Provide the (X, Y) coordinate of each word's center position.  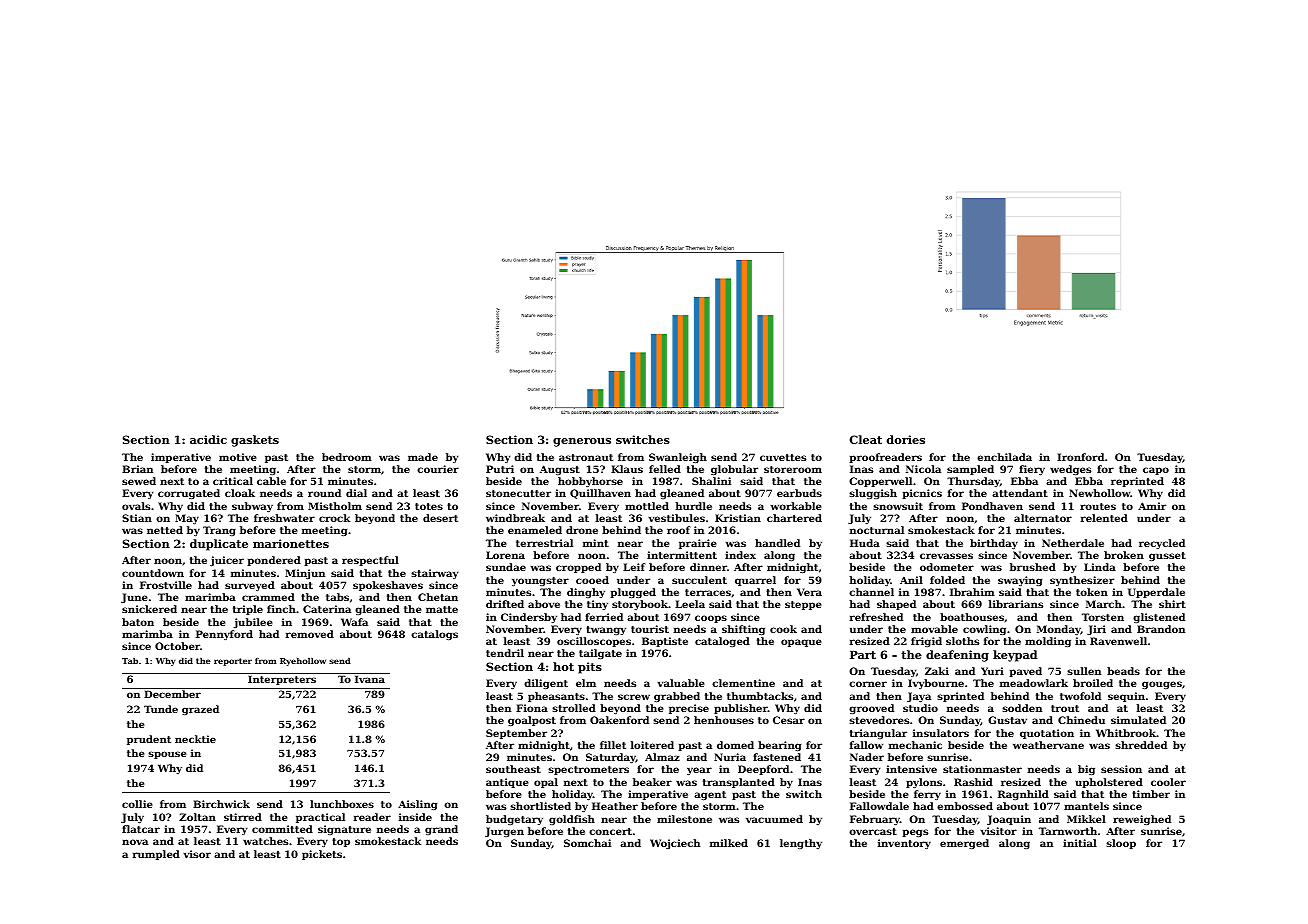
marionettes (291, 543)
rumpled (156, 855)
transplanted (739, 783)
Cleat (866, 439)
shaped (896, 605)
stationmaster (982, 769)
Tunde (161, 709)
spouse (167, 755)
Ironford (1080, 457)
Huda (865, 543)
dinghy (586, 593)
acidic (208, 439)
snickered (149, 609)
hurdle (693, 506)
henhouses (724, 720)
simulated (1138, 720)
